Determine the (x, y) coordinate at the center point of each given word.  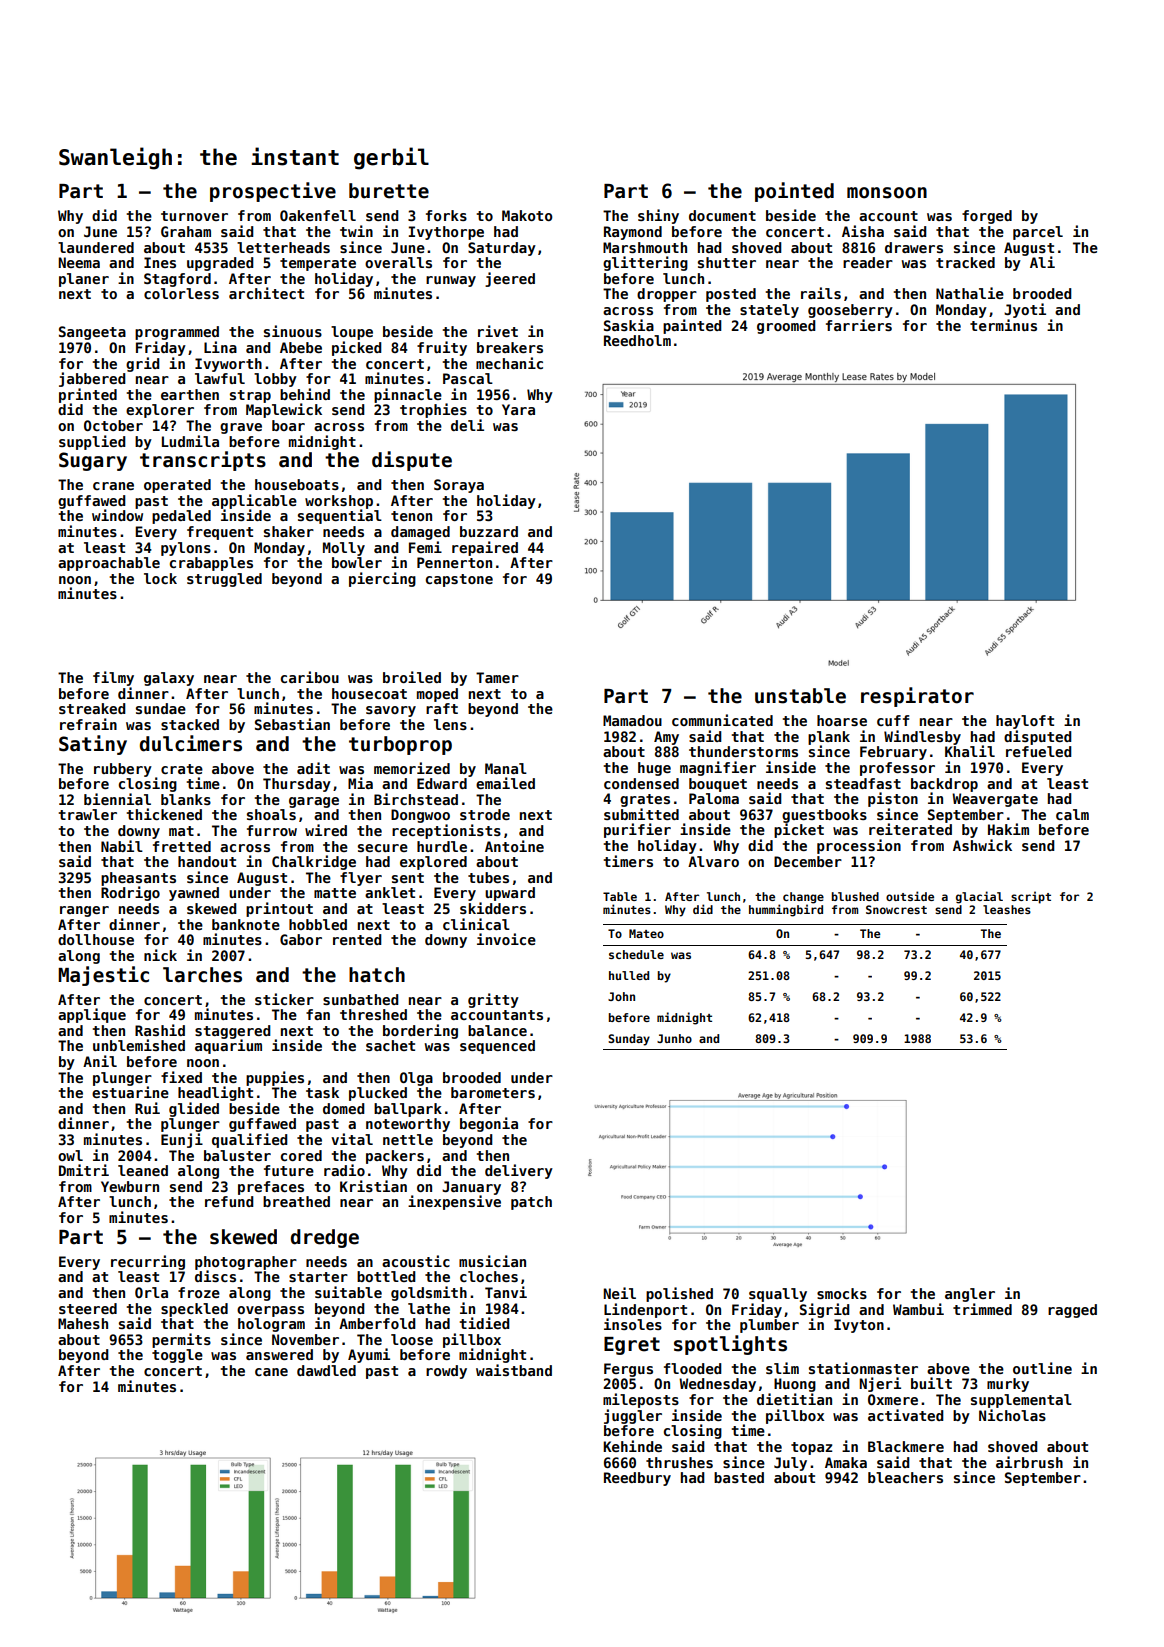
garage (314, 802)
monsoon (887, 193)
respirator (917, 697)
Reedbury (637, 1479)
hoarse (842, 720)
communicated (722, 720)
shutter (727, 262)
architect (266, 293)
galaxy (169, 679)
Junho (674, 1038)
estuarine (130, 1092)
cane (271, 1372)
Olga (416, 1079)
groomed (786, 327)
